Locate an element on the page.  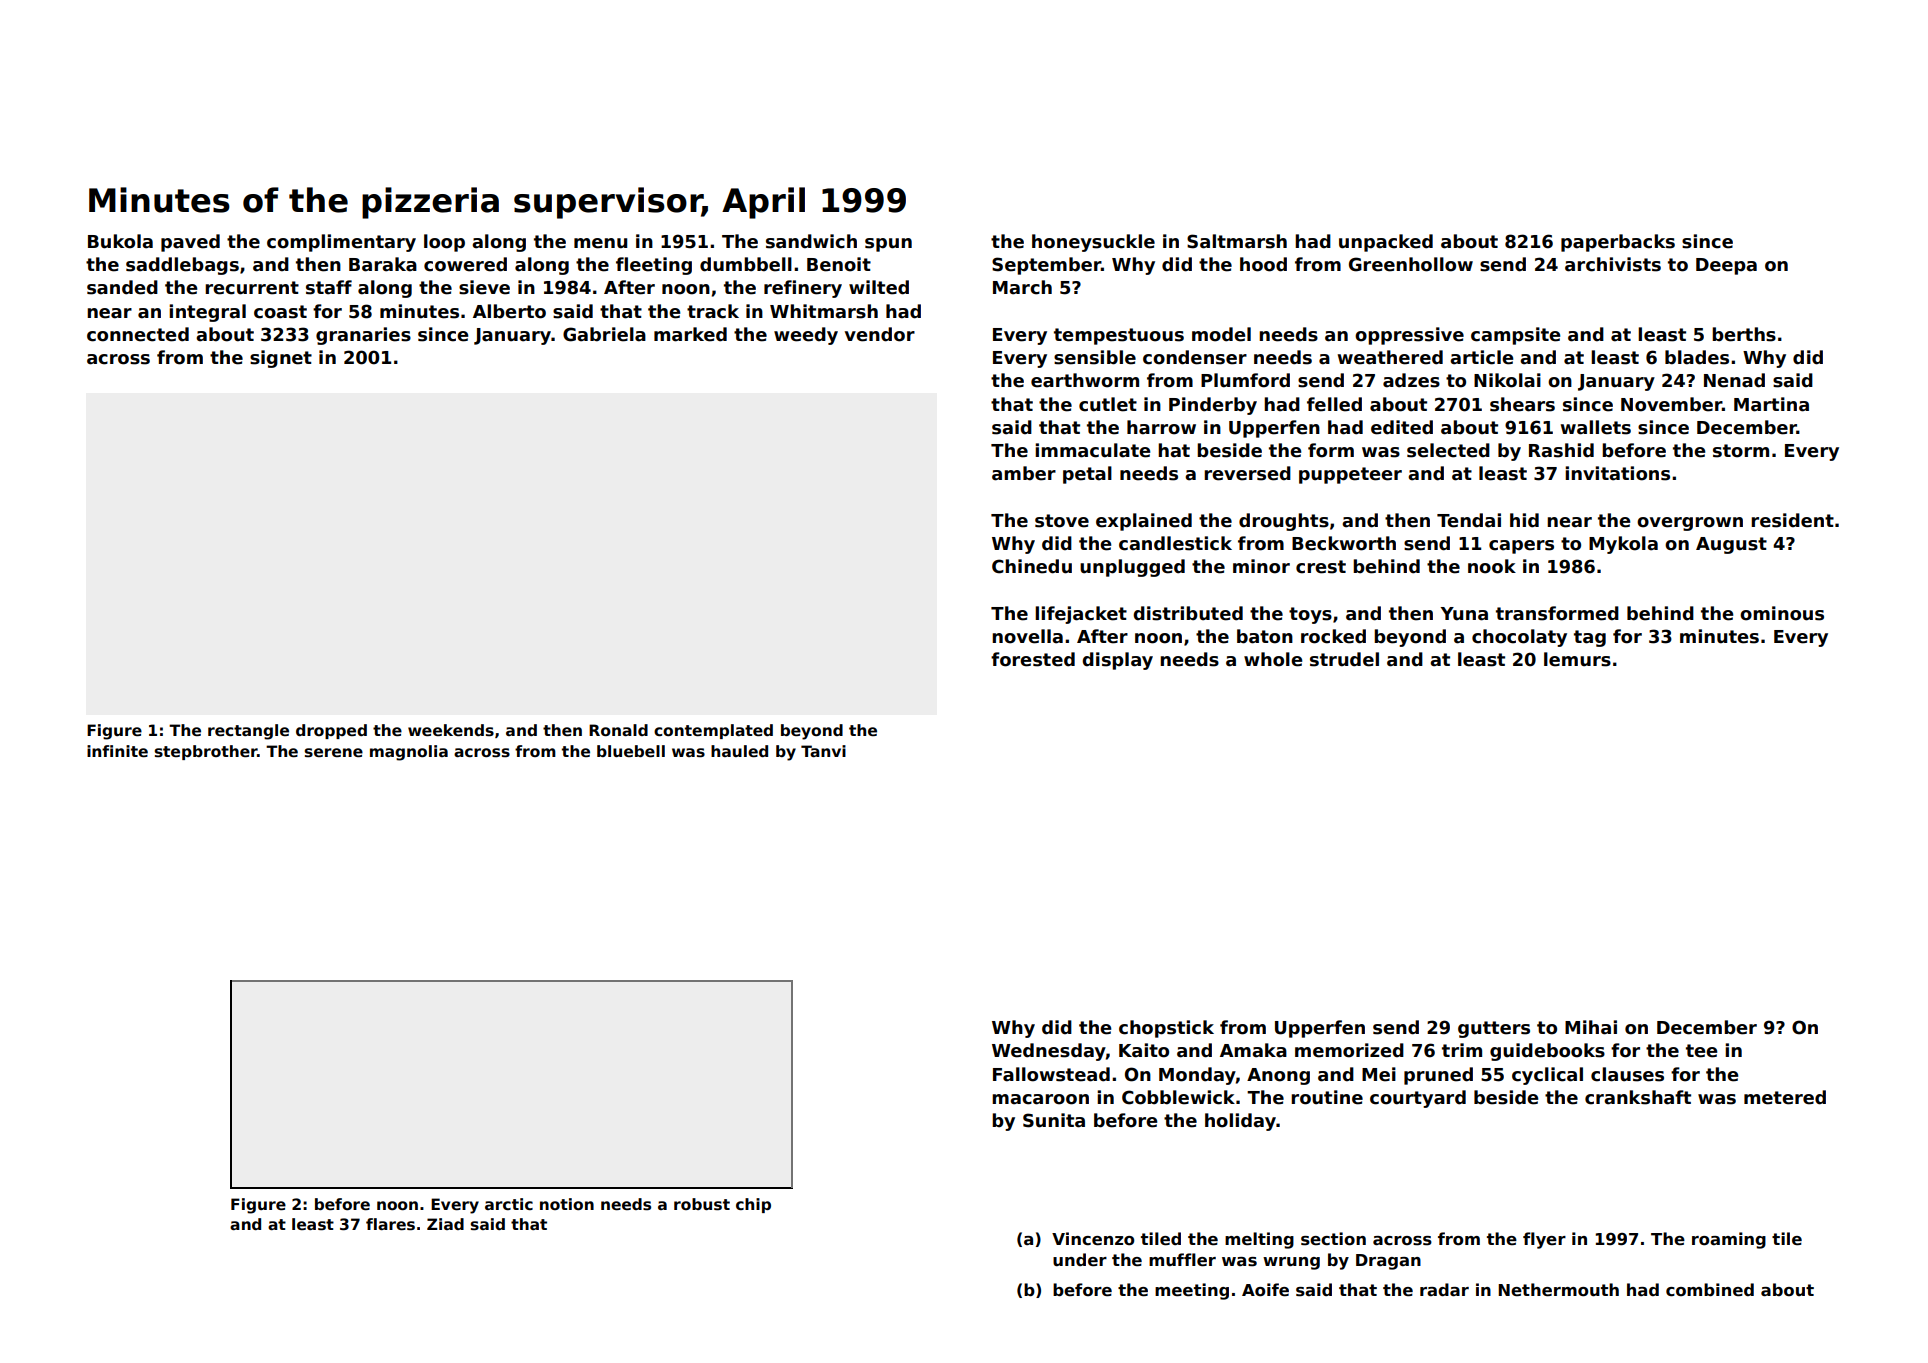
flares is located at coordinates (390, 1224).
